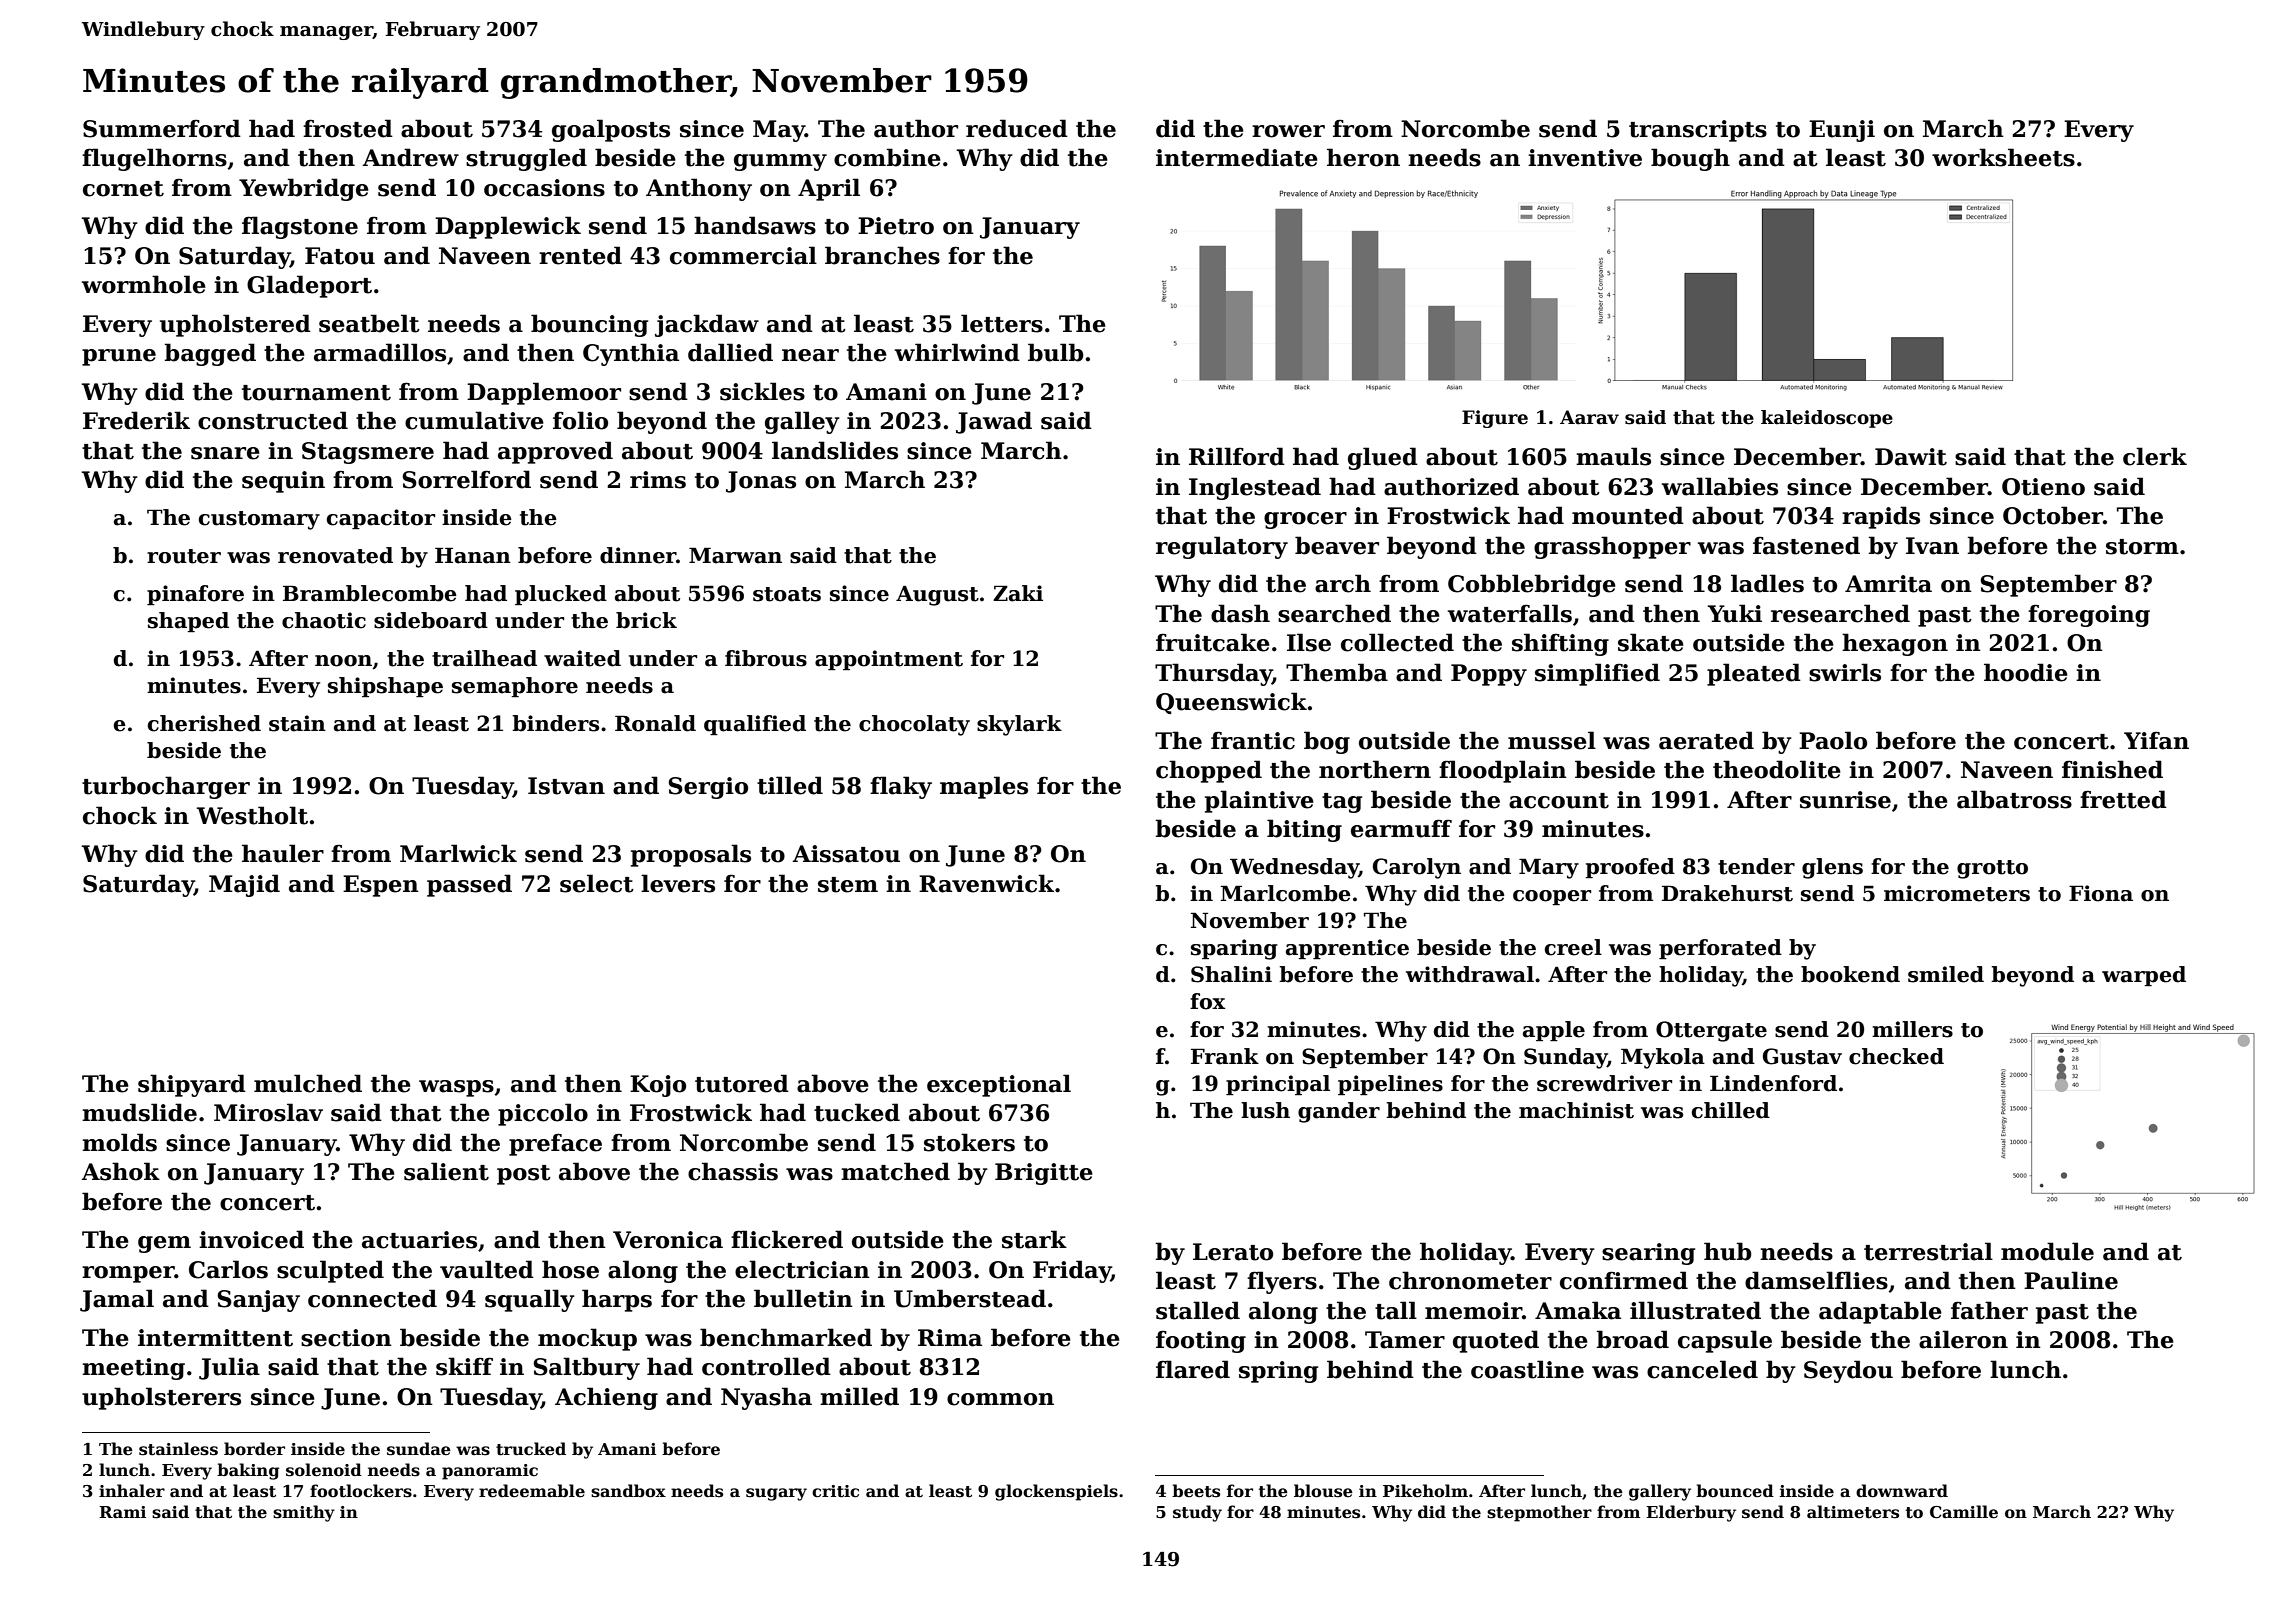  I want to click on frosted, so click(348, 128).
